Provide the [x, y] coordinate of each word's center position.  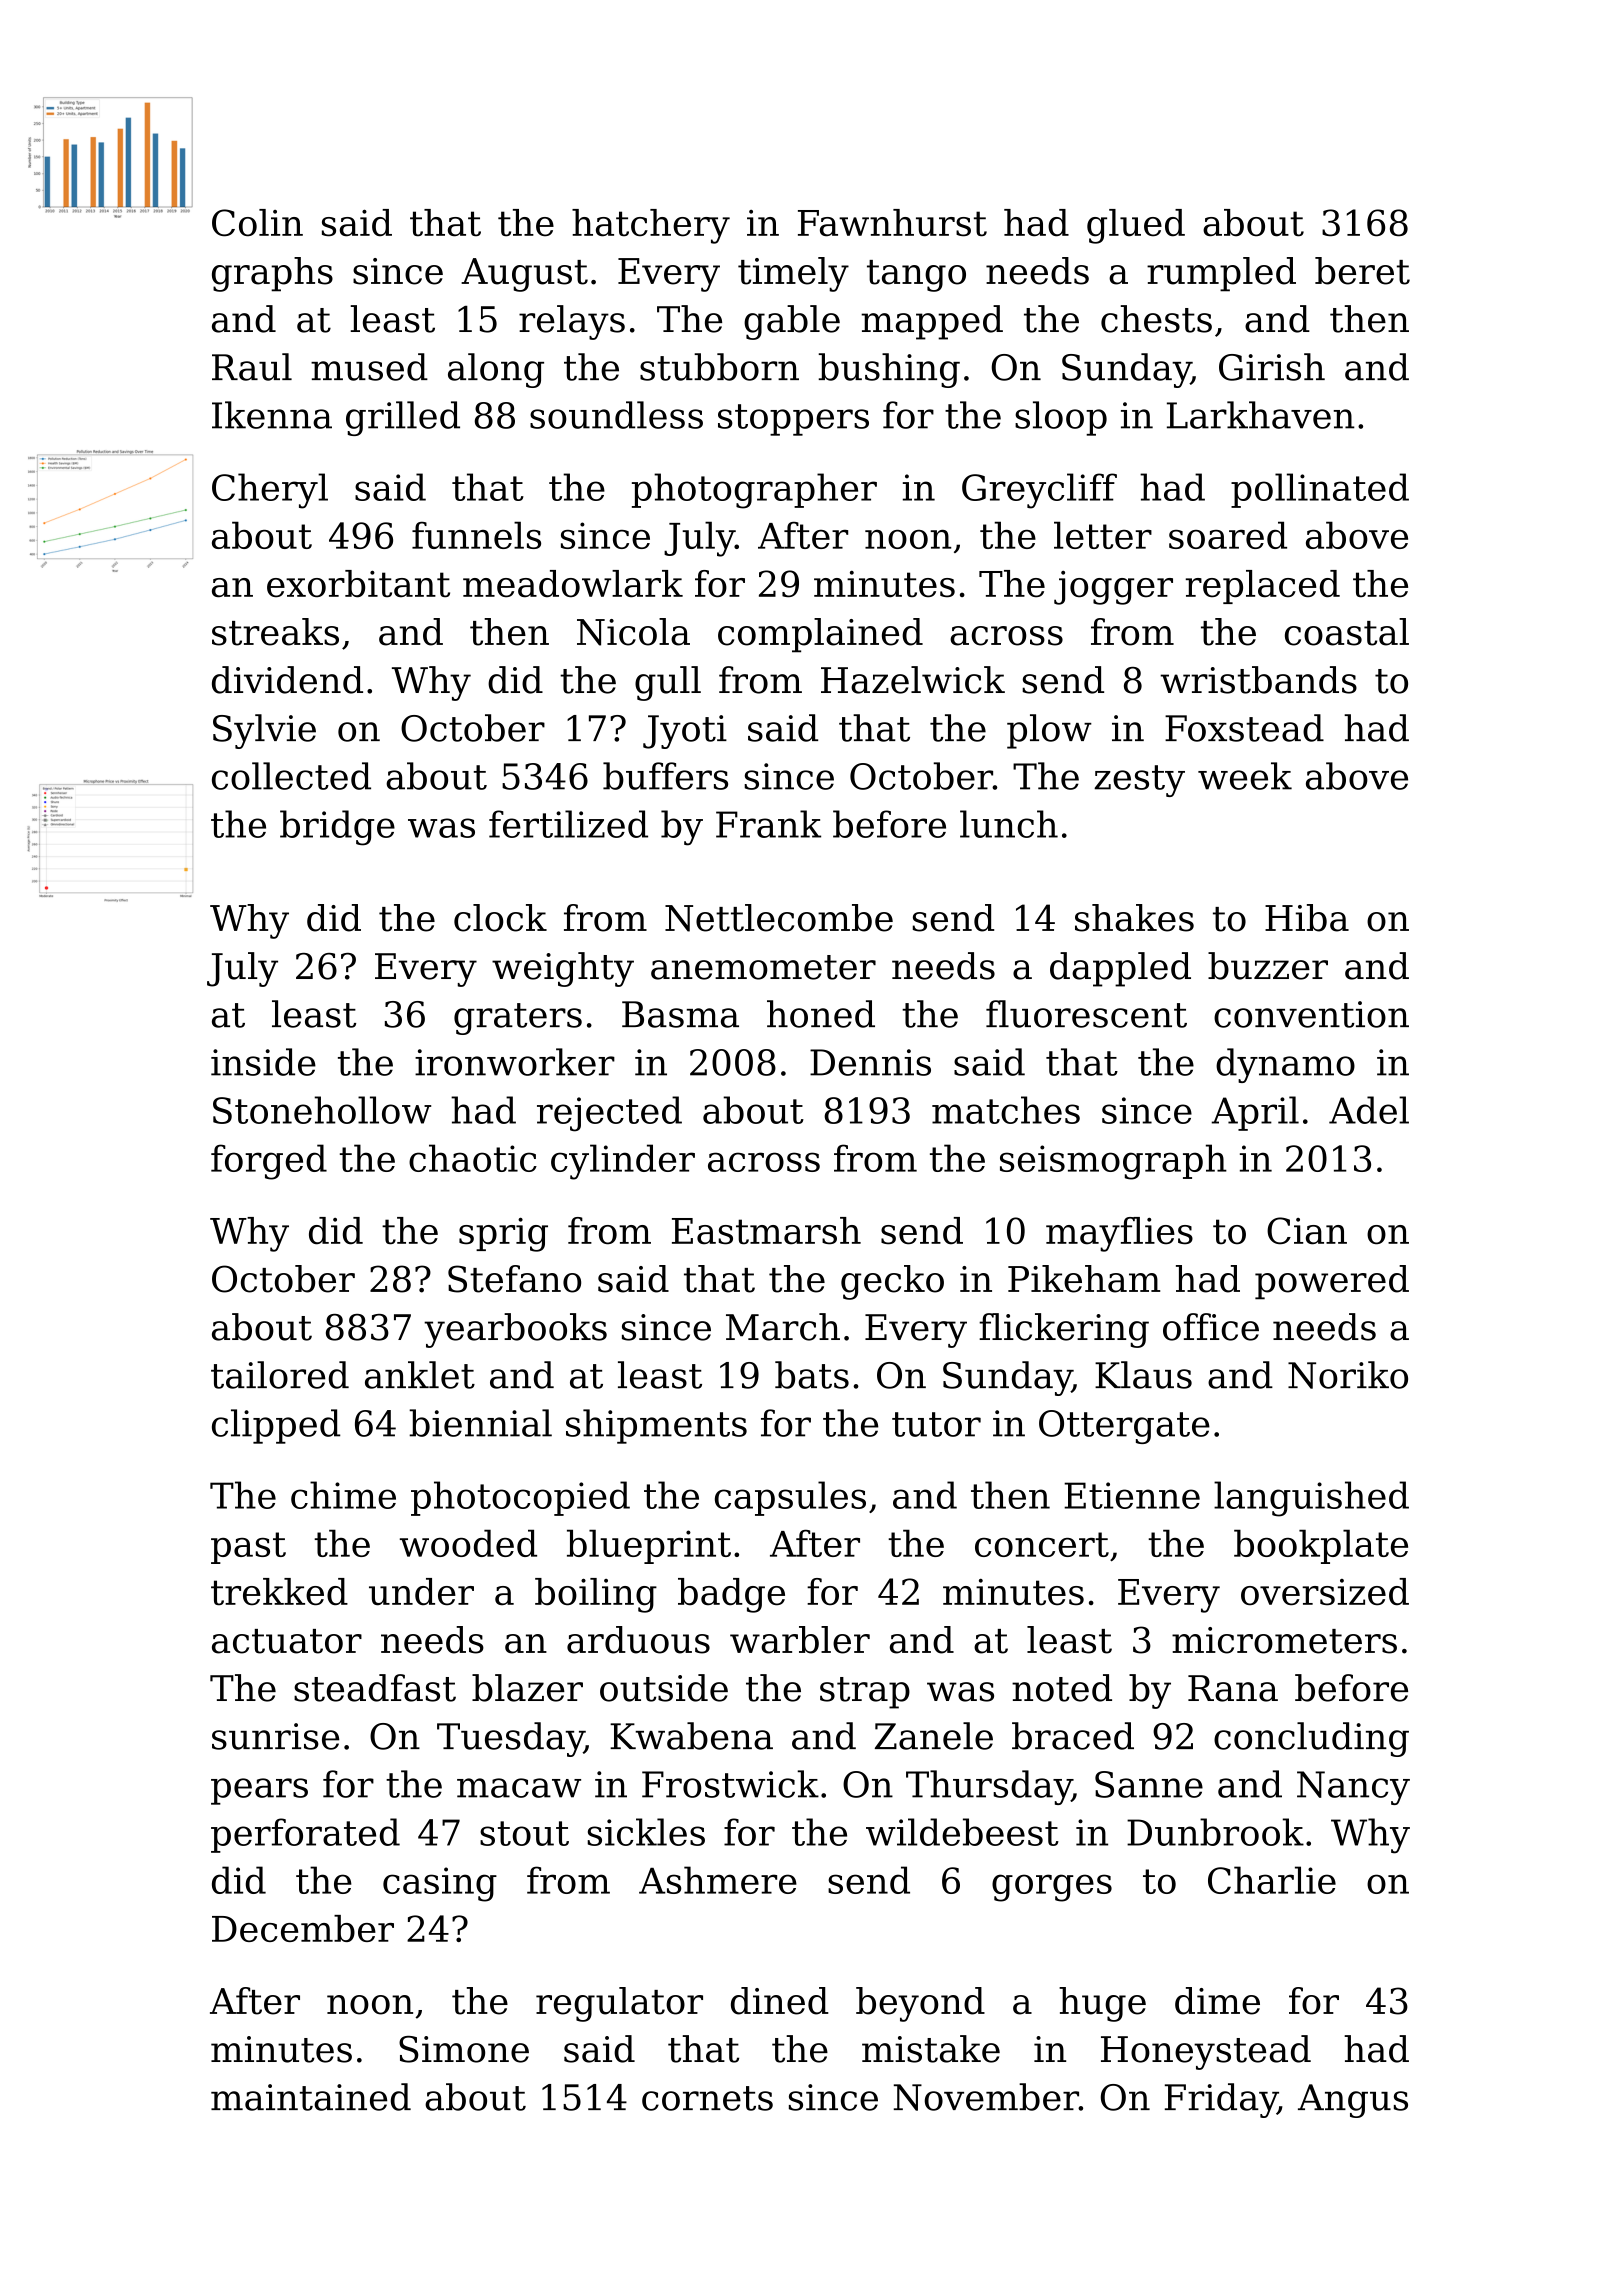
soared [1228, 535]
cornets [707, 2098]
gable [792, 322]
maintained [311, 2097]
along [496, 370]
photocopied [520, 1498]
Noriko [1348, 1375]
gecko [892, 1282]
